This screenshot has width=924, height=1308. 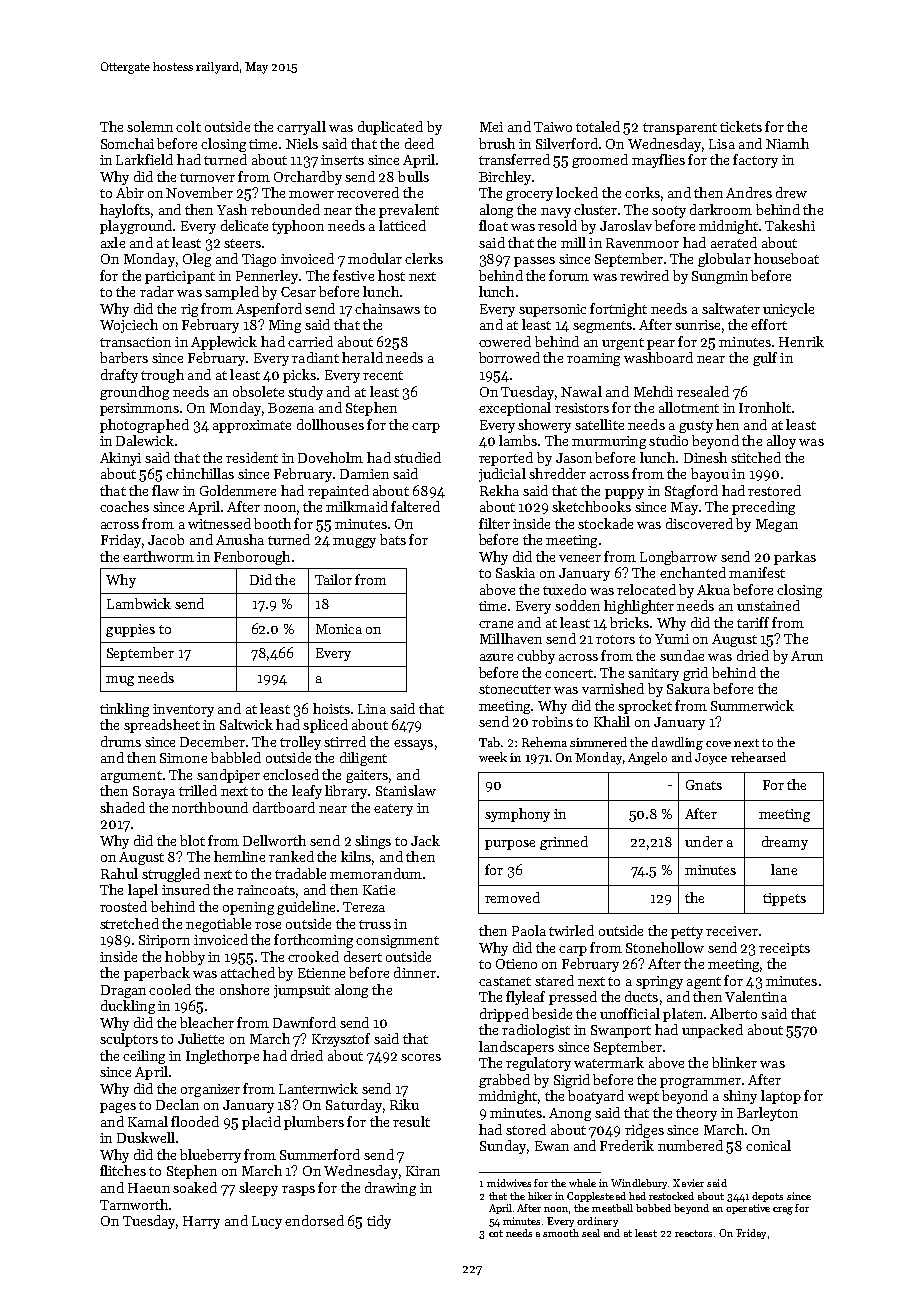 What do you see at coordinates (781, 442) in the screenshot?
I see `alloy` at bounding box center [781, 442].
